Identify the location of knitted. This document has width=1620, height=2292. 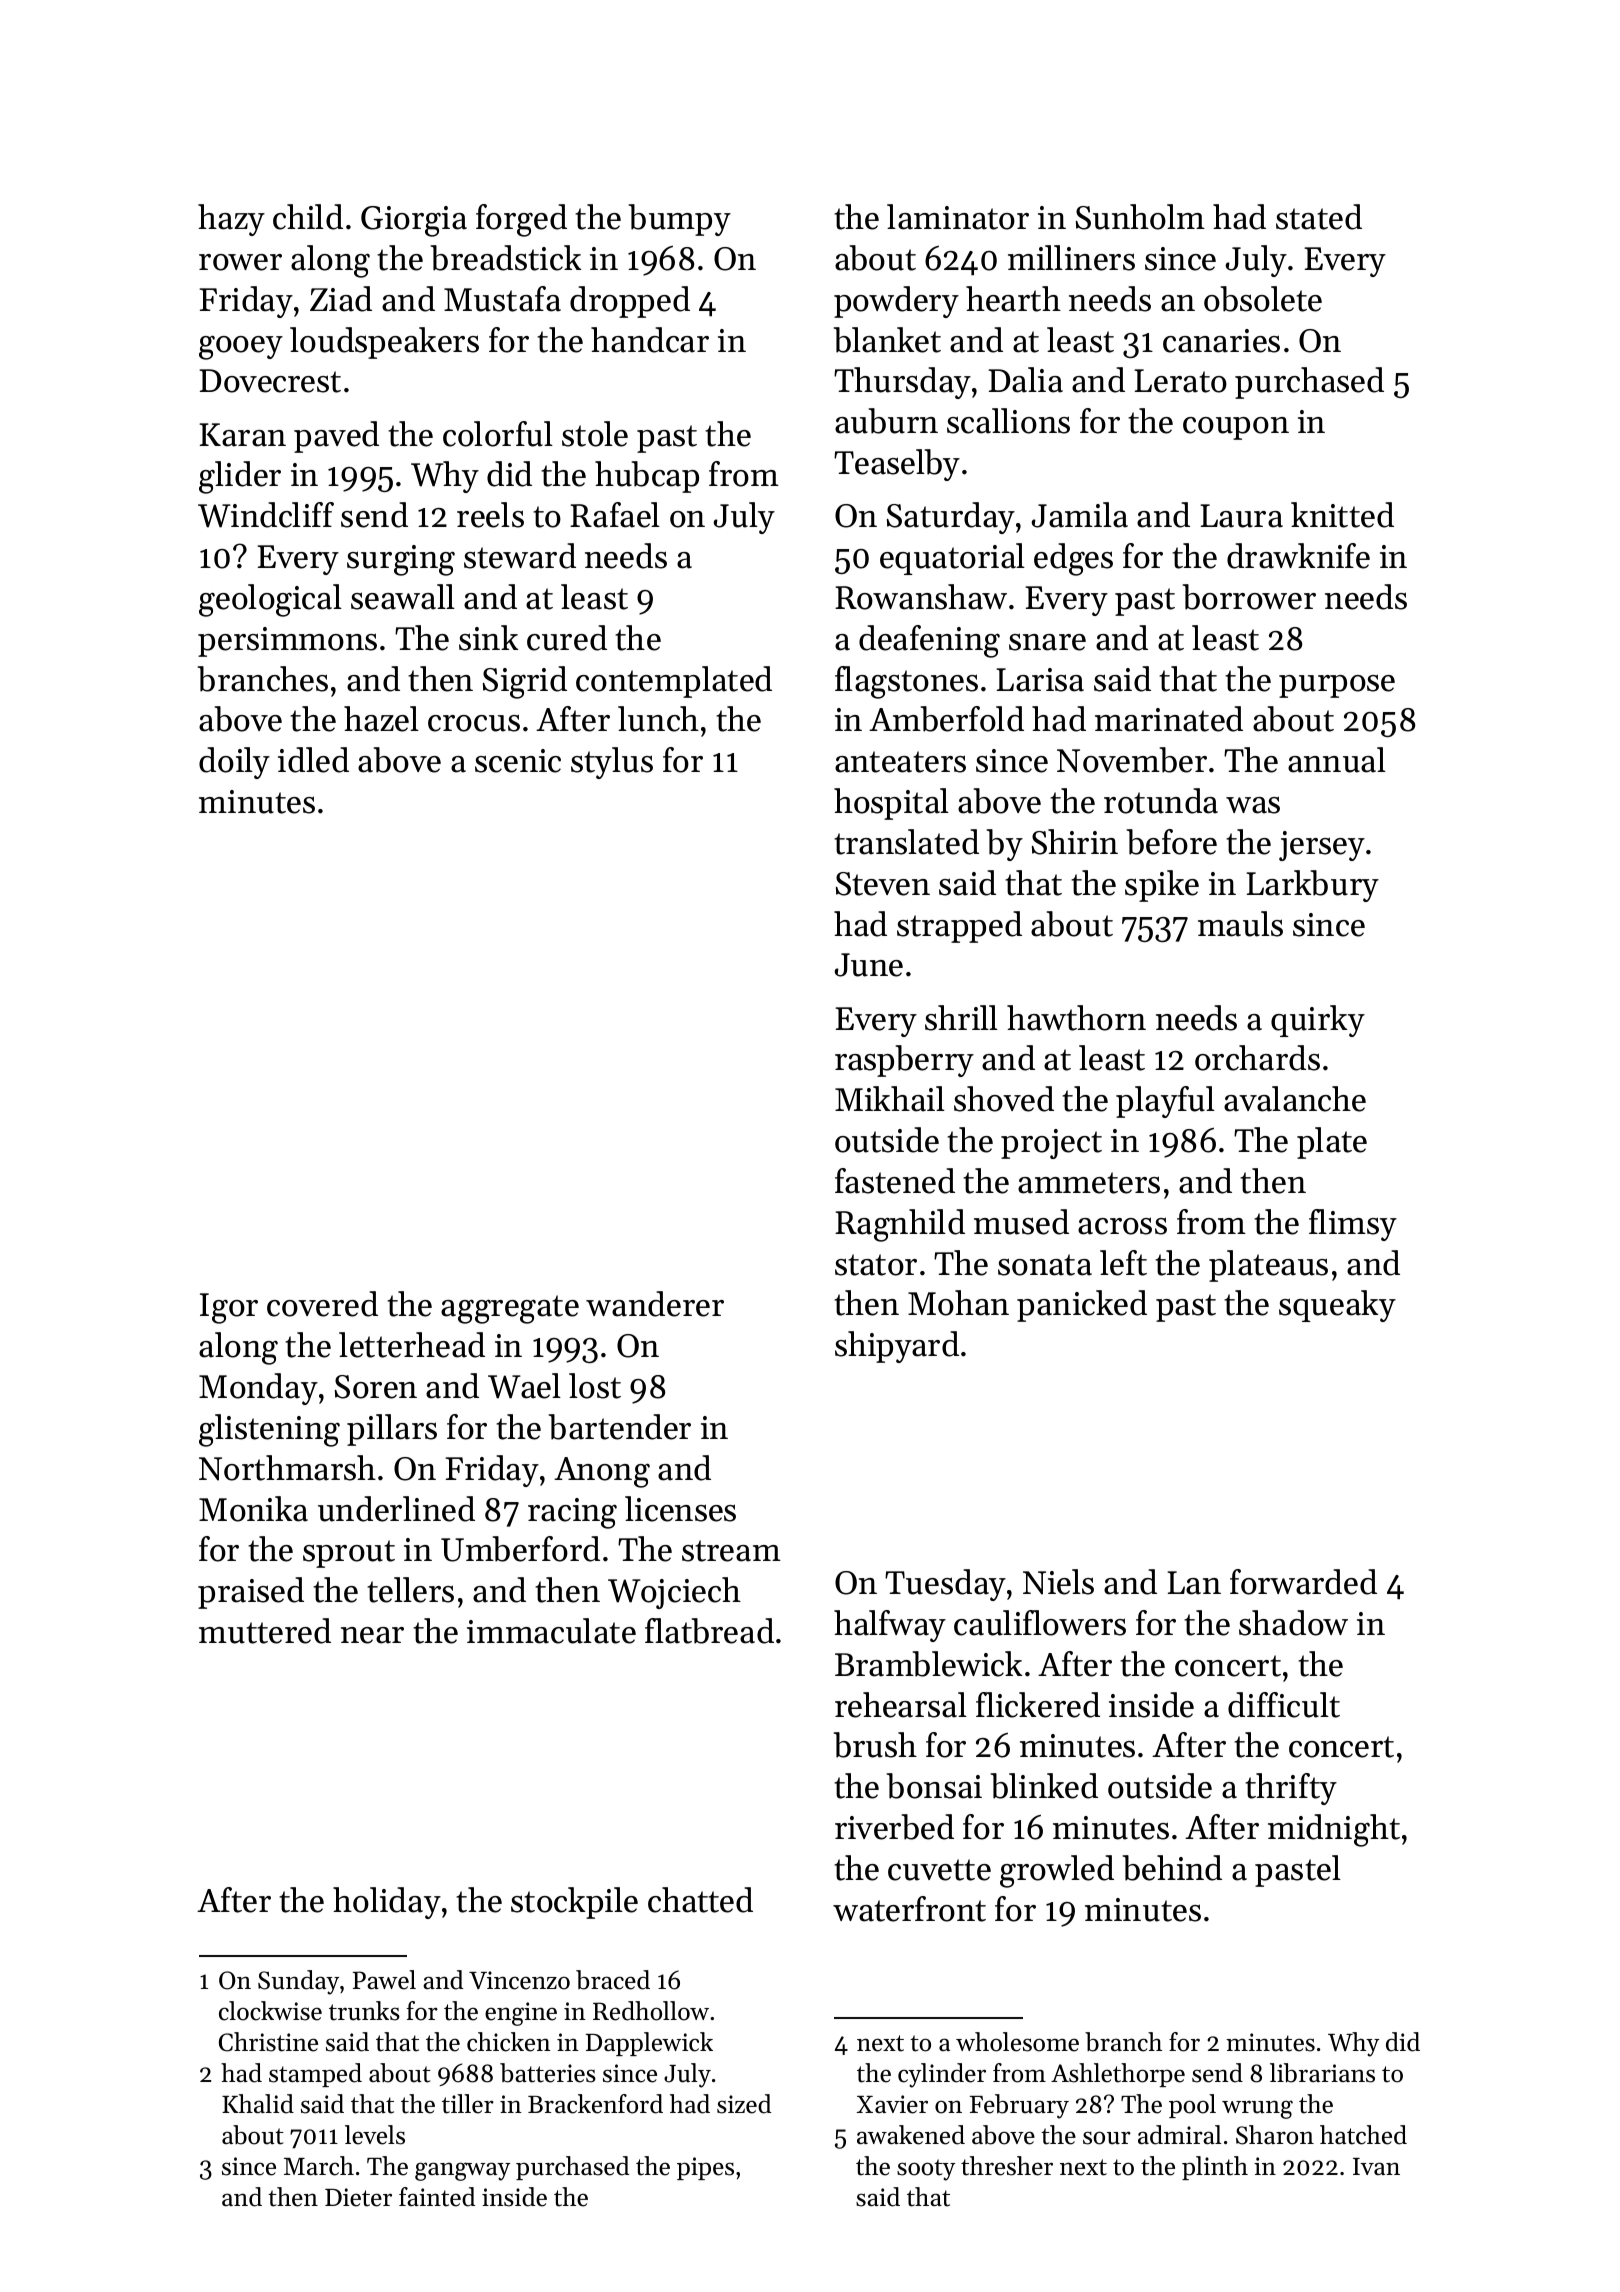
(1342, 515).
